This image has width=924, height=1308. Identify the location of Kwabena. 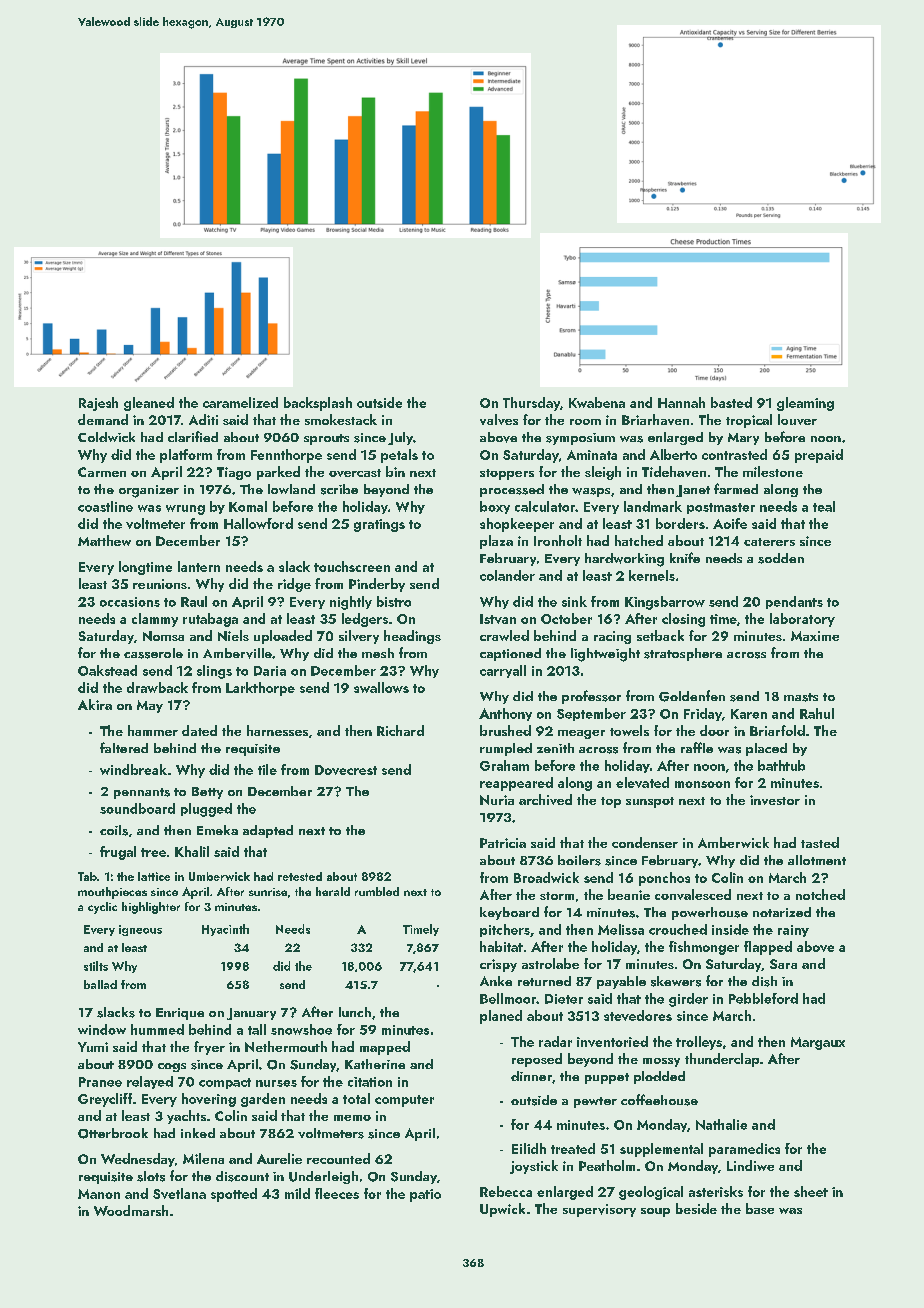
(597, 402).
